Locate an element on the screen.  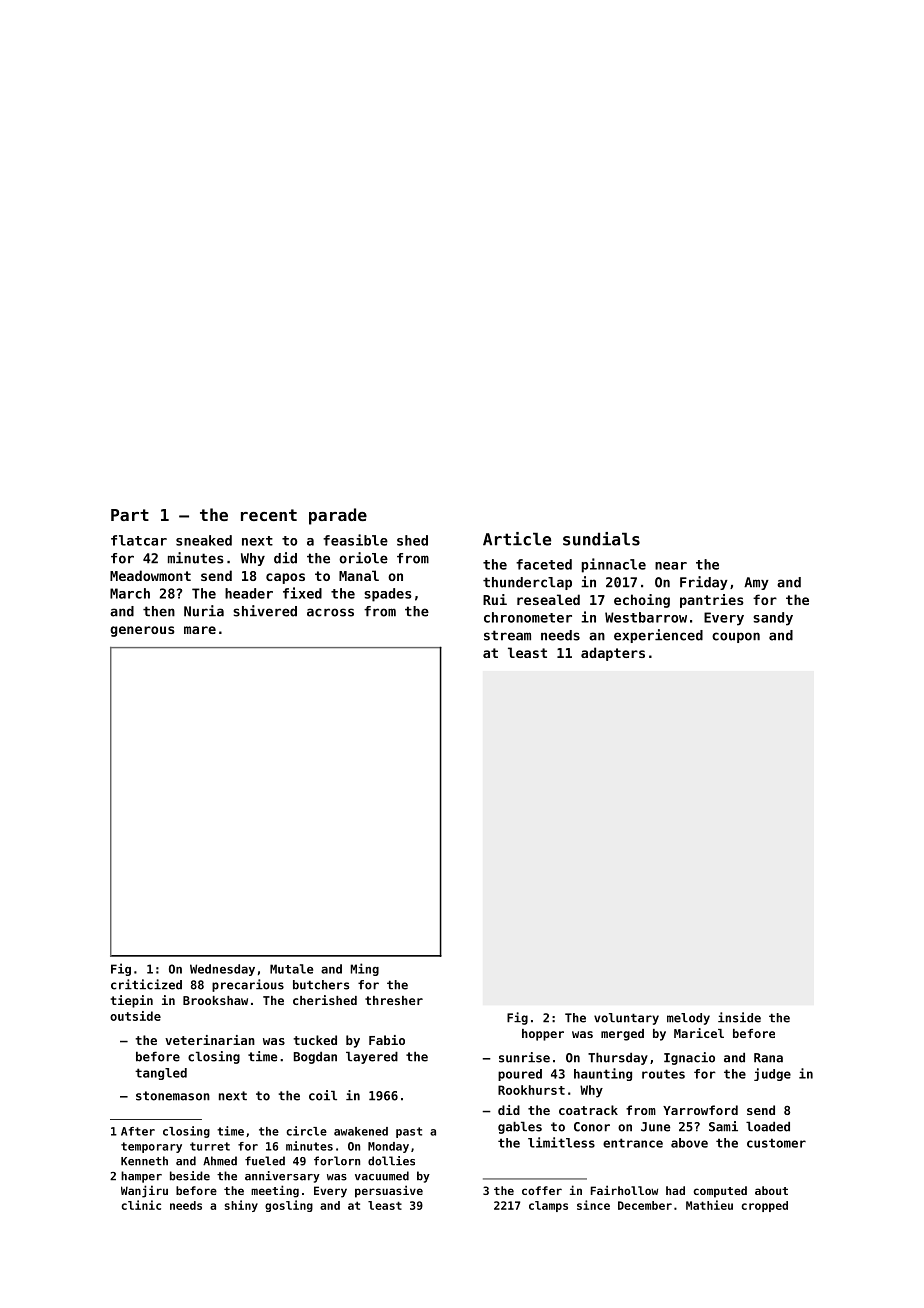
stream is located at coordinates (507, 635).
